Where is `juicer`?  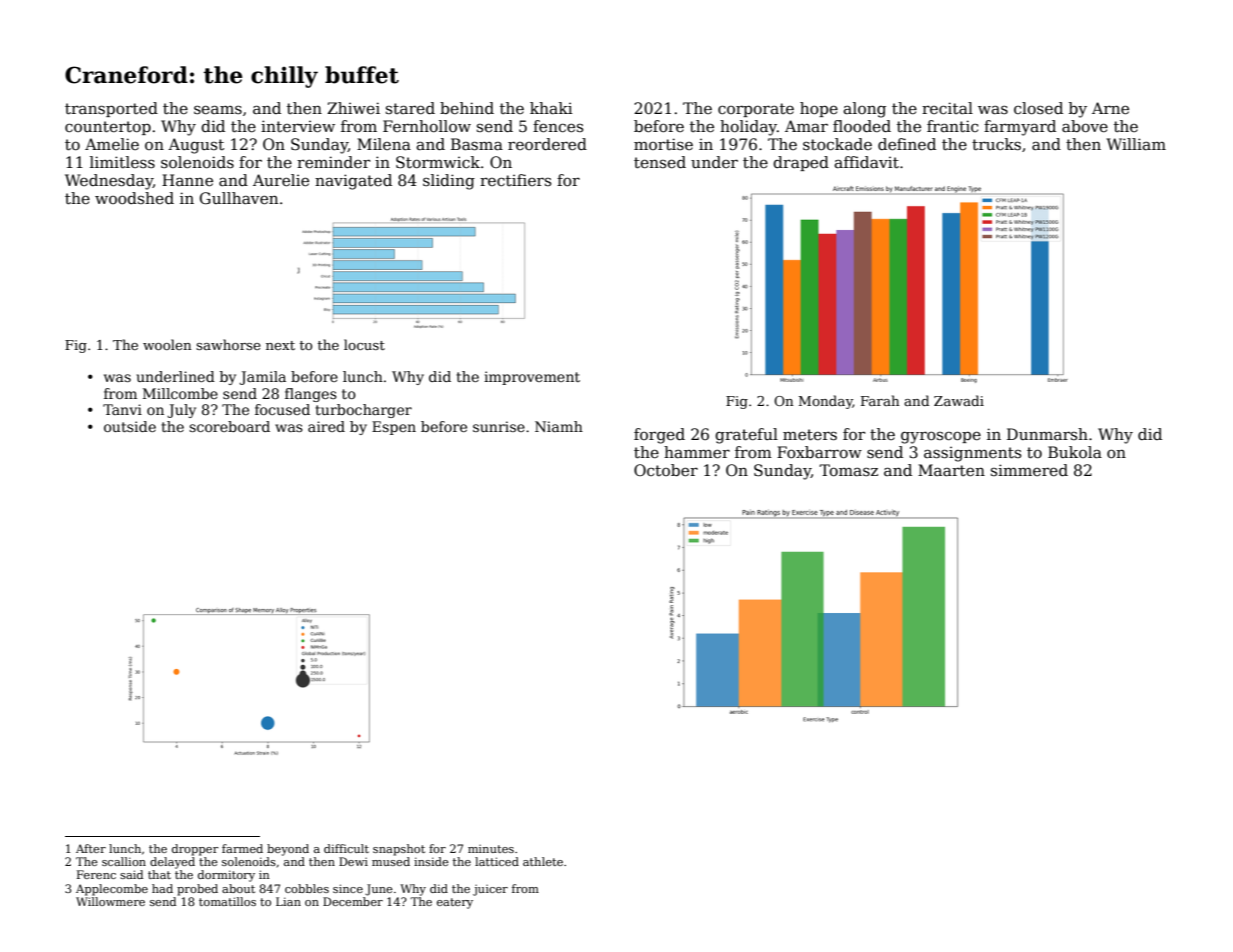
juicer is located at coordinates (490, 890).
